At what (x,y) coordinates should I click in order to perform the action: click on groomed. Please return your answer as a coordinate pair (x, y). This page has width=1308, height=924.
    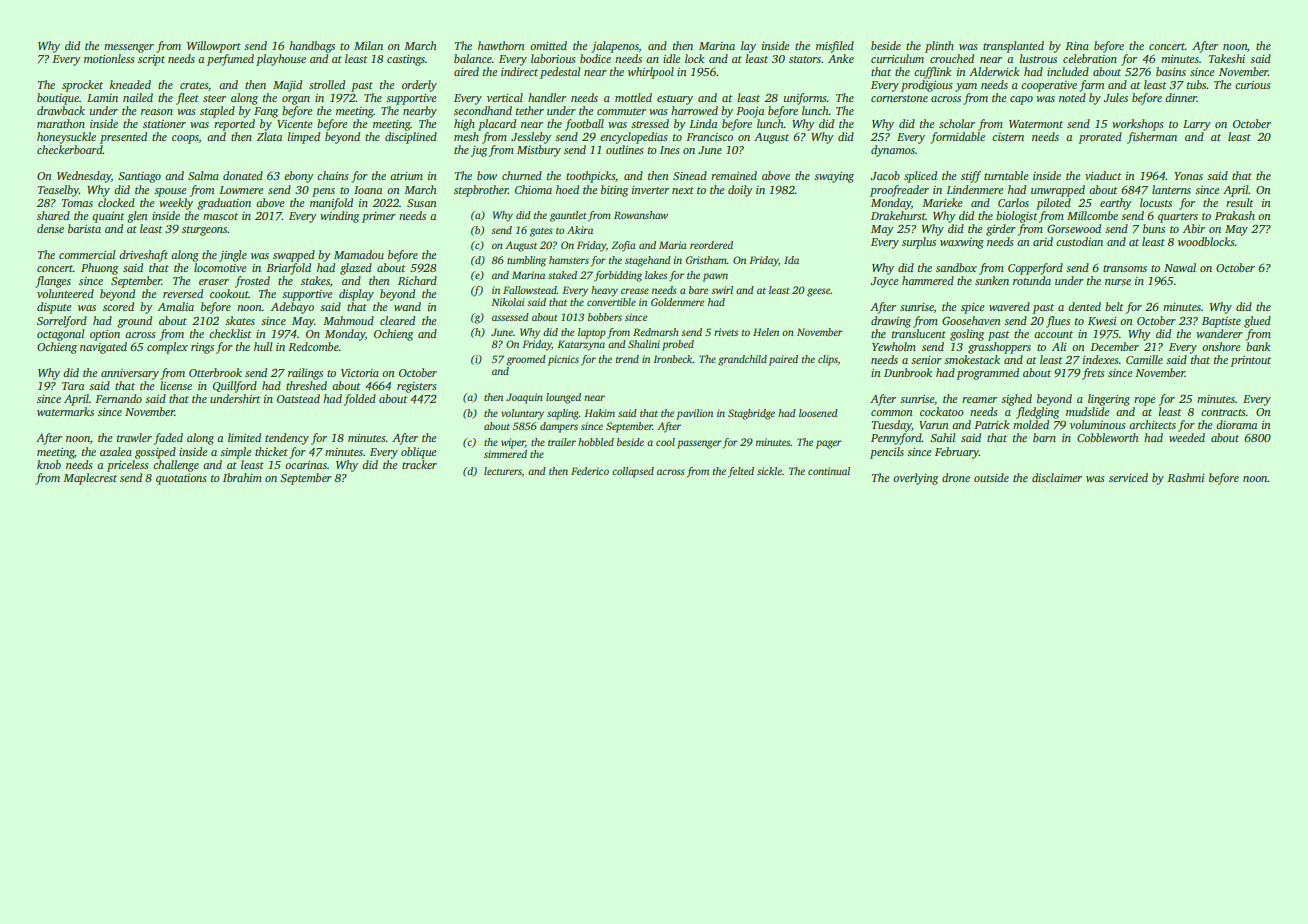
    Looking at the image, I should click on (526, 360).
